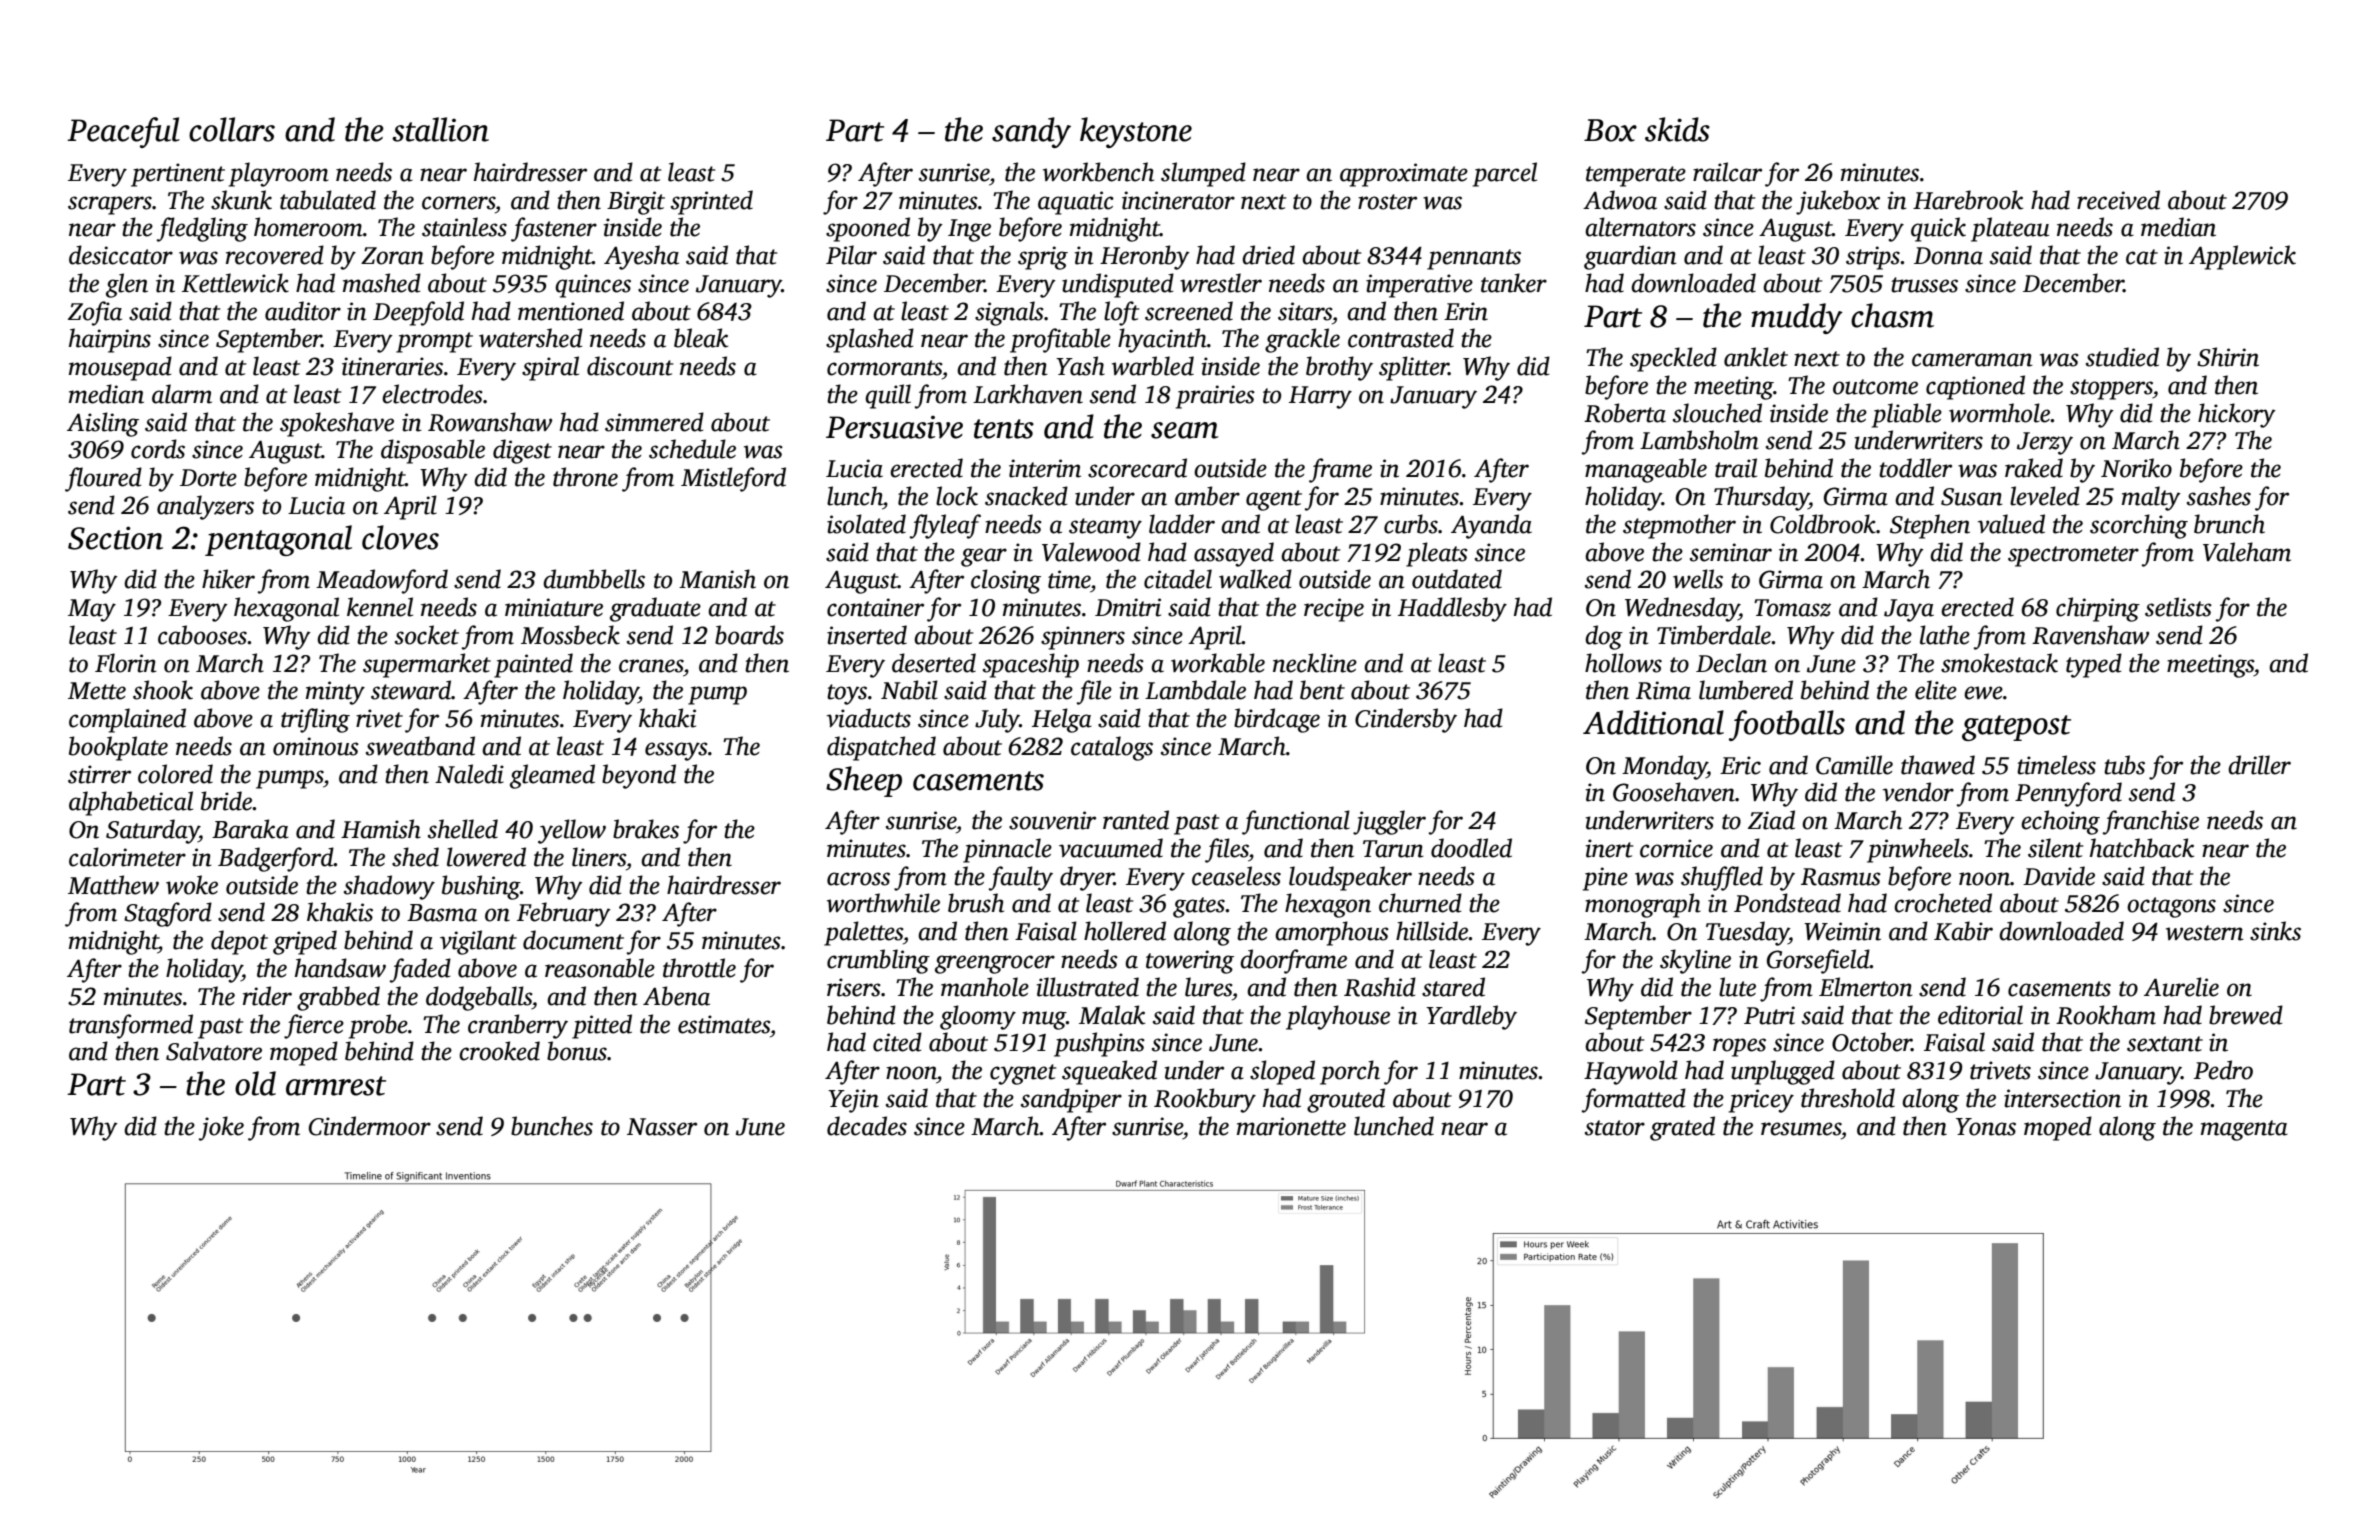  Describe the element at coordinates (2111, 389) in the screenshot. I see `stoppers` at that location.
